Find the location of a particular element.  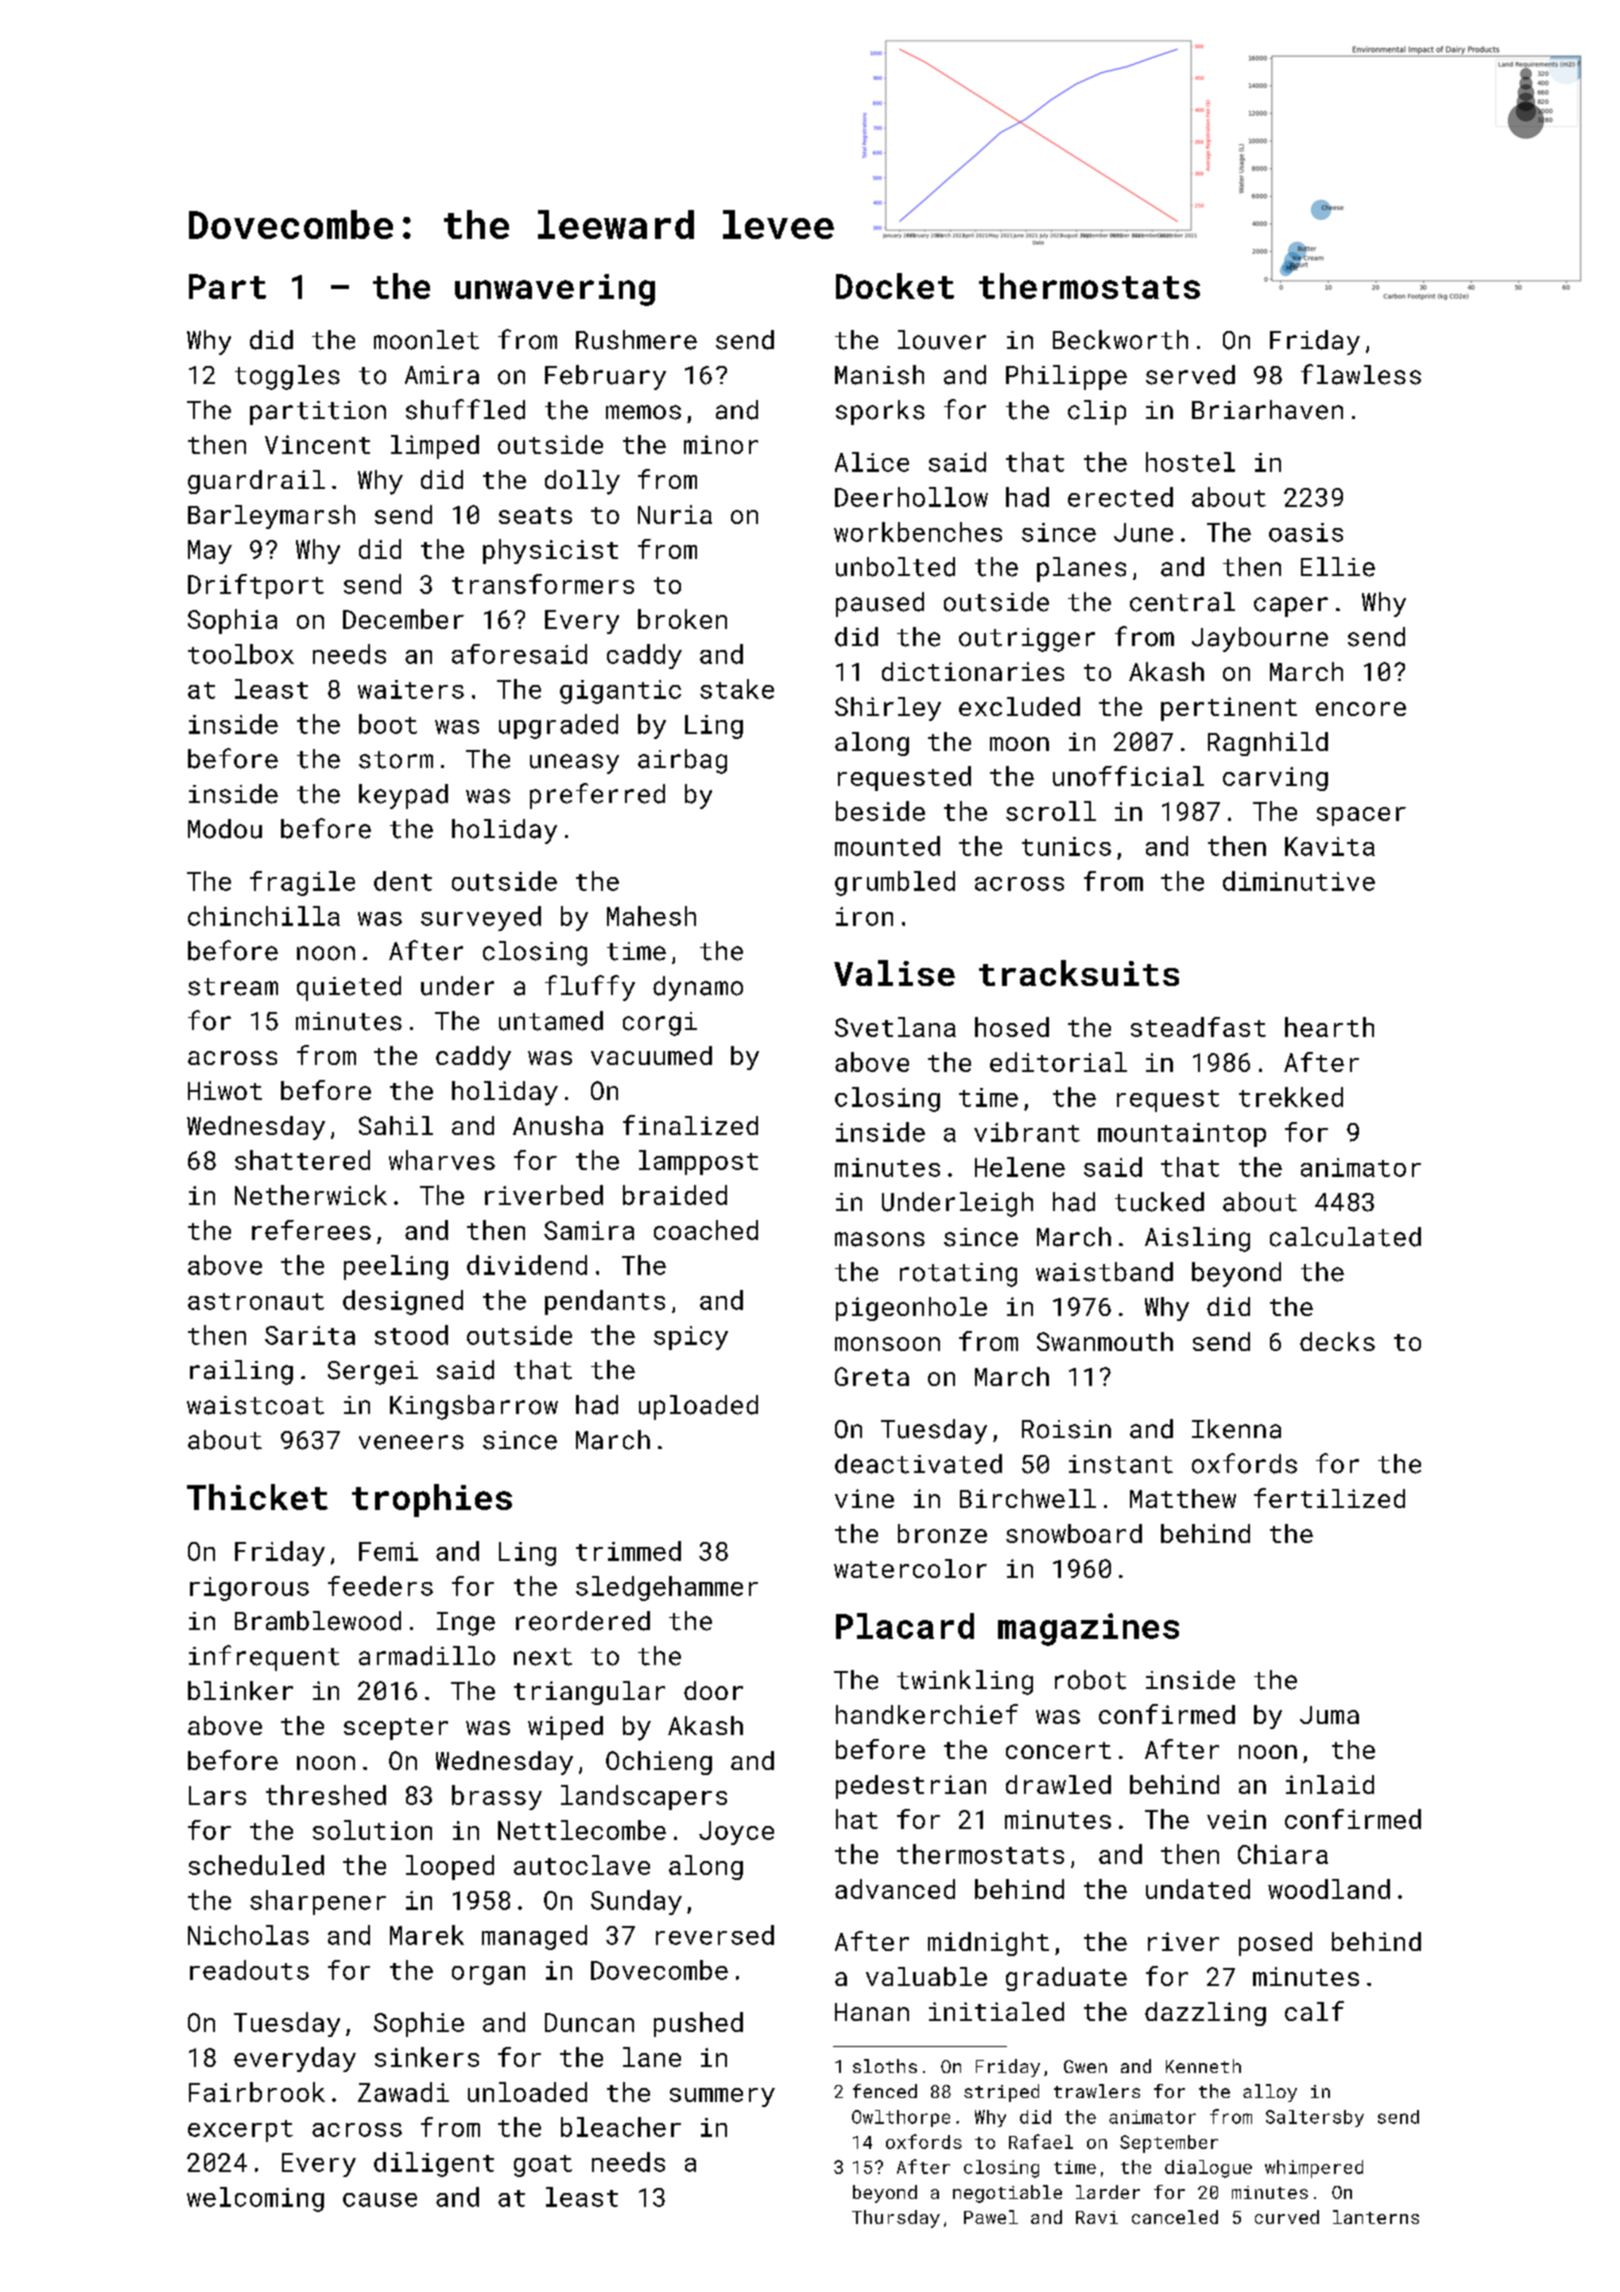

toggles is located at coordinates (287, 377).
